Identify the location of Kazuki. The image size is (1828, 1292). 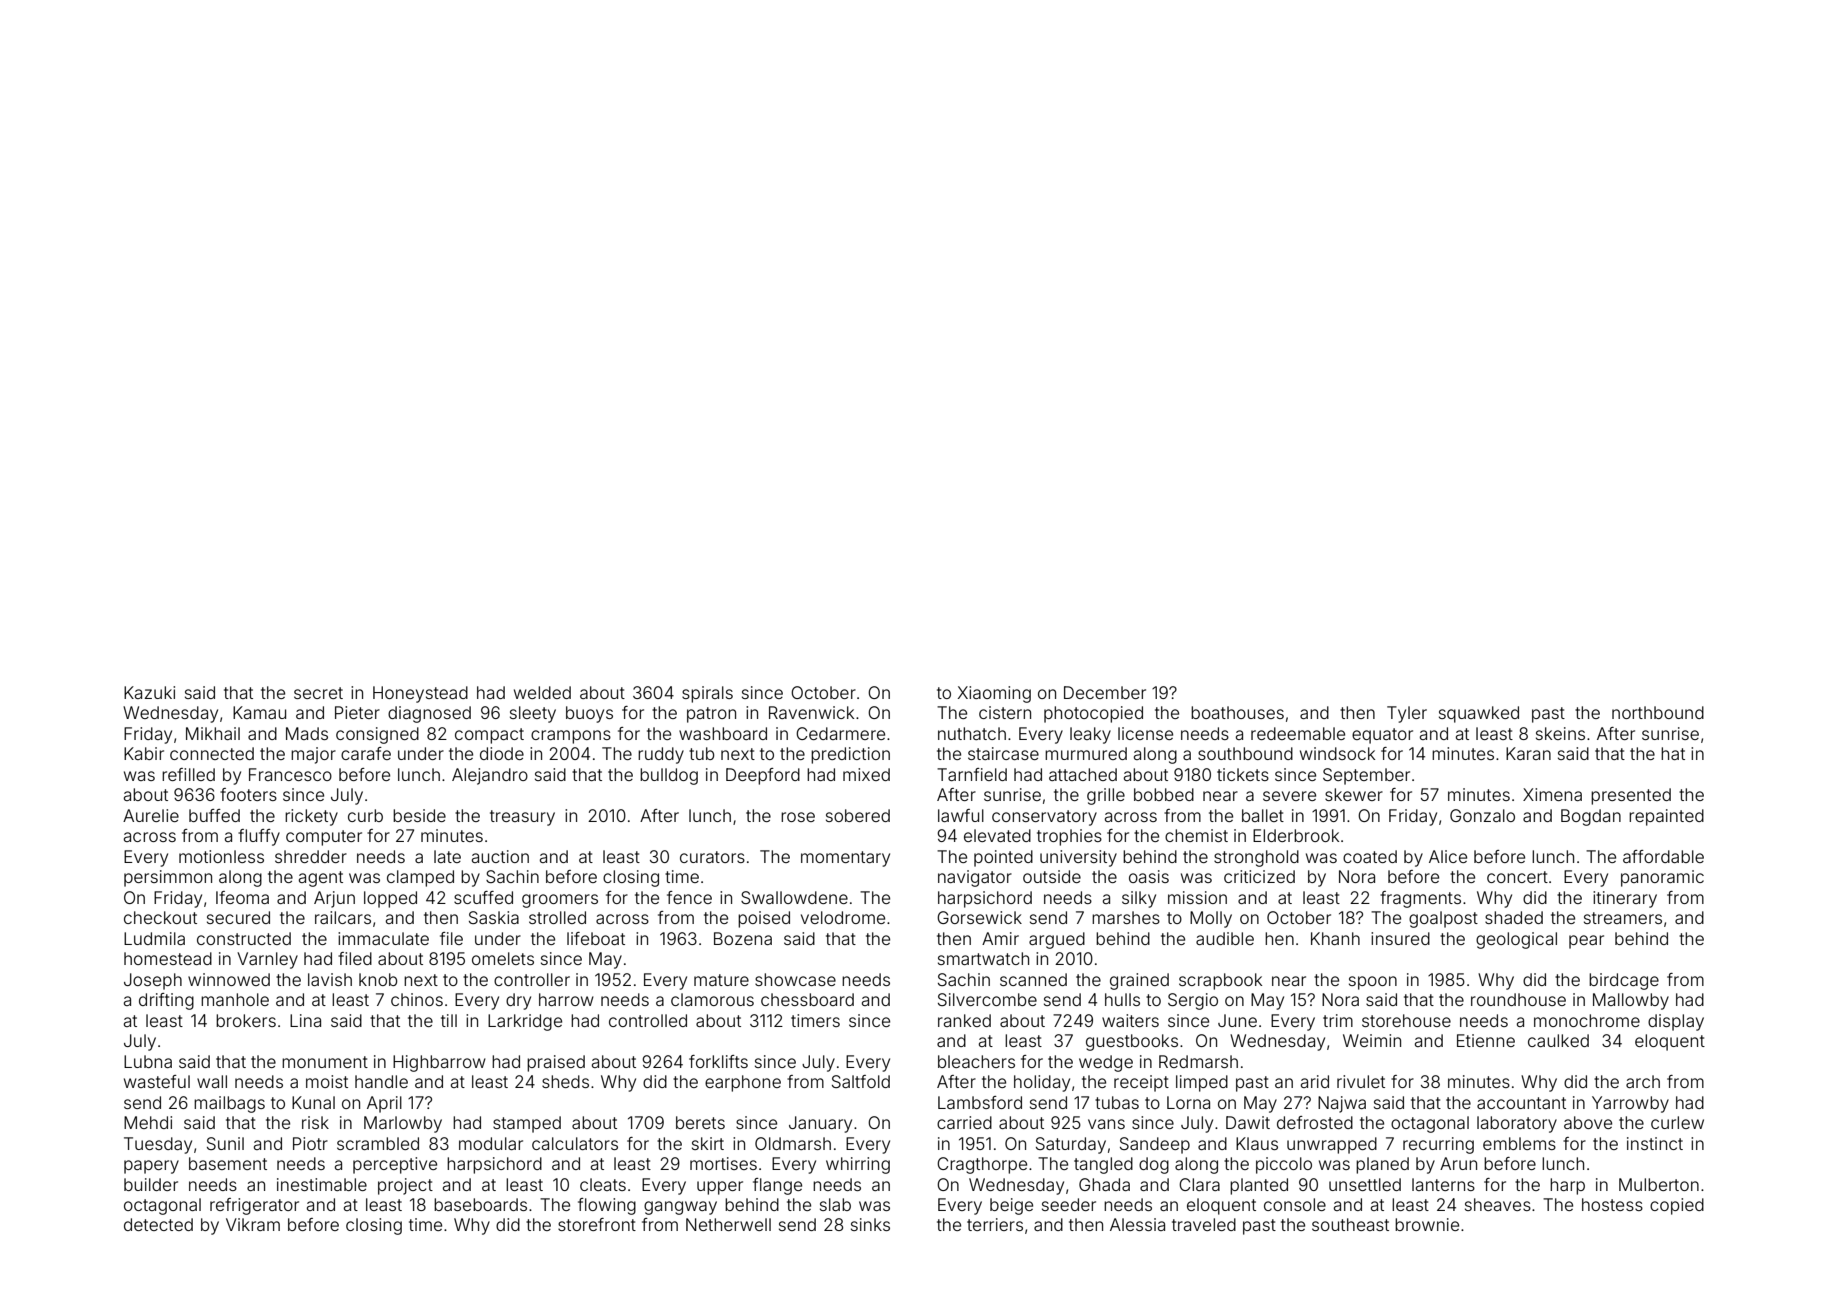
(149, 692).
